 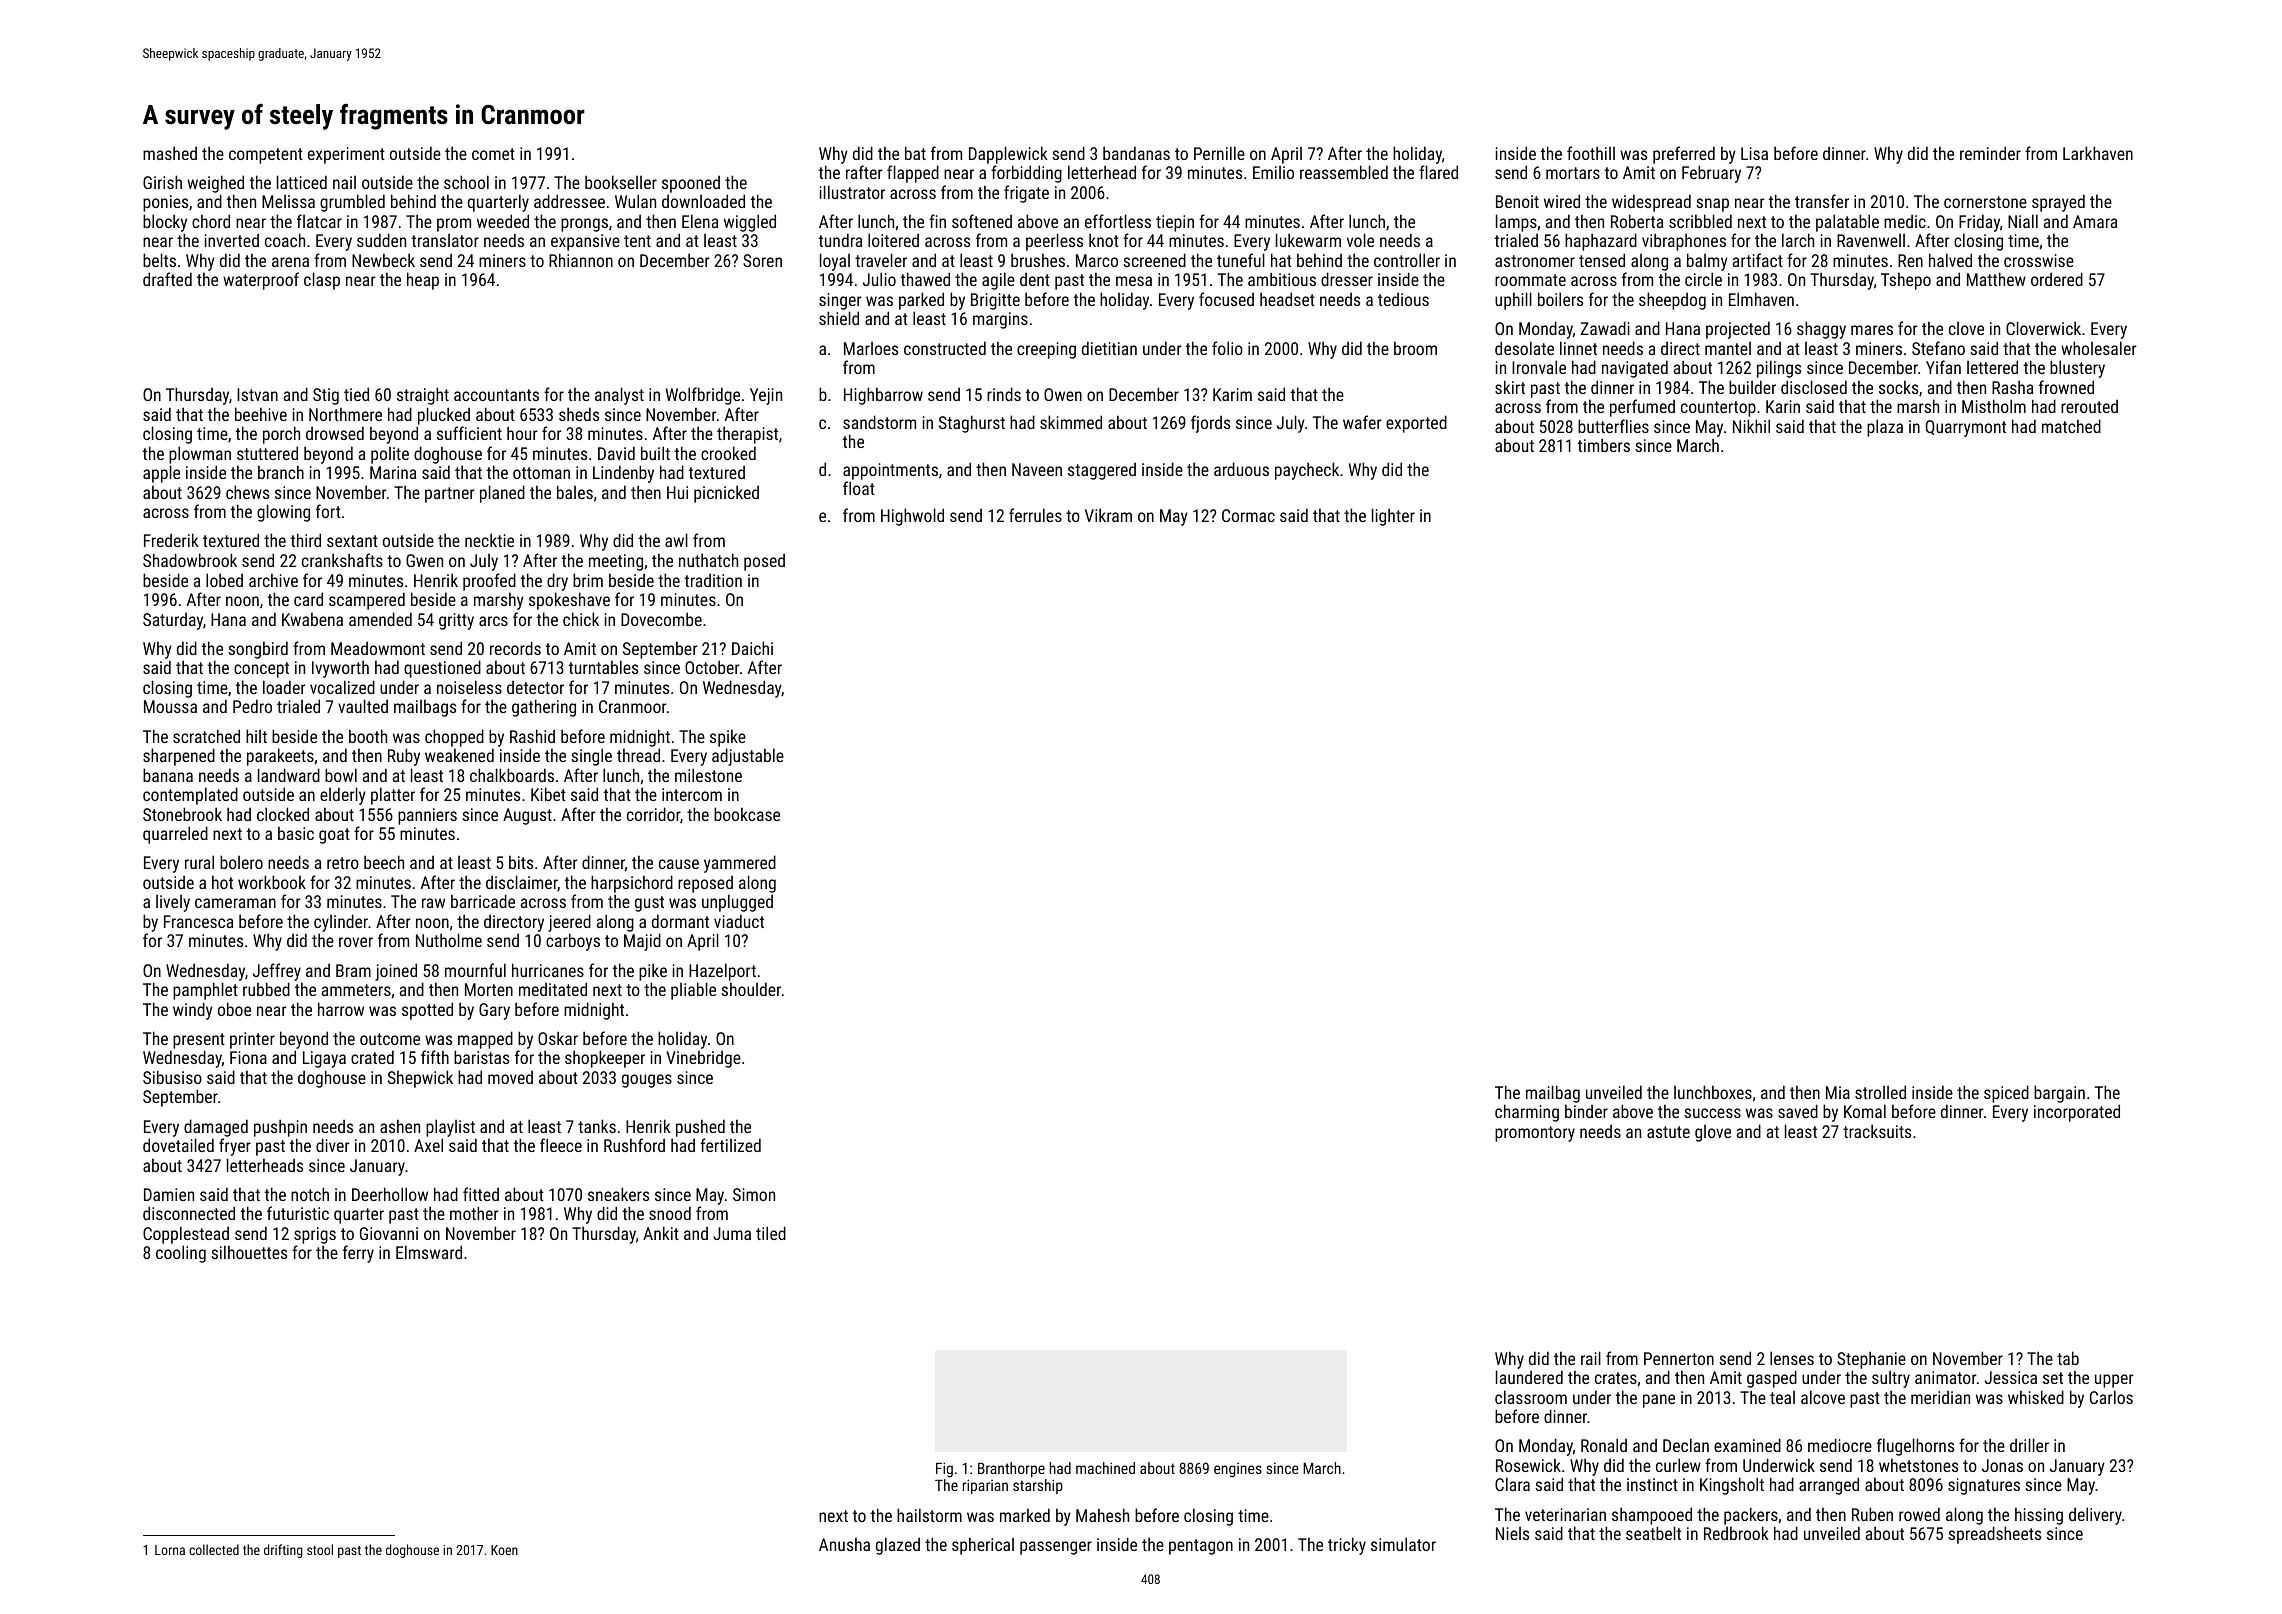 What do you see at coordinates (703, 1059) in the screenshot?
I see `Vinebridge` at bounding box center [703, 1059].
